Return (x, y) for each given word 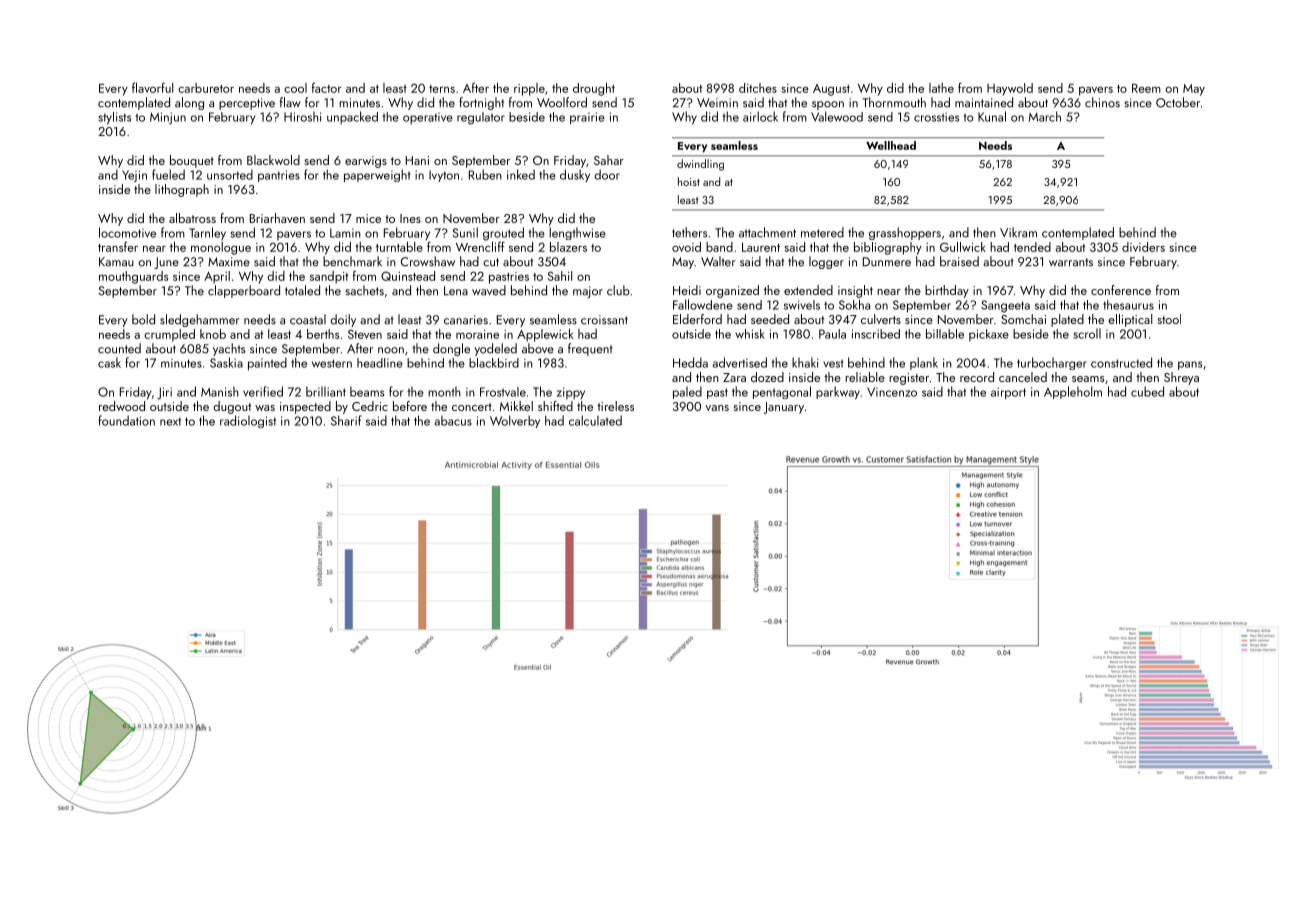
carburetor (206, 88)
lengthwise (577, 233)
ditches (758, 88)
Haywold (1010, 89)
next (170, 421)
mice (368, 218)
